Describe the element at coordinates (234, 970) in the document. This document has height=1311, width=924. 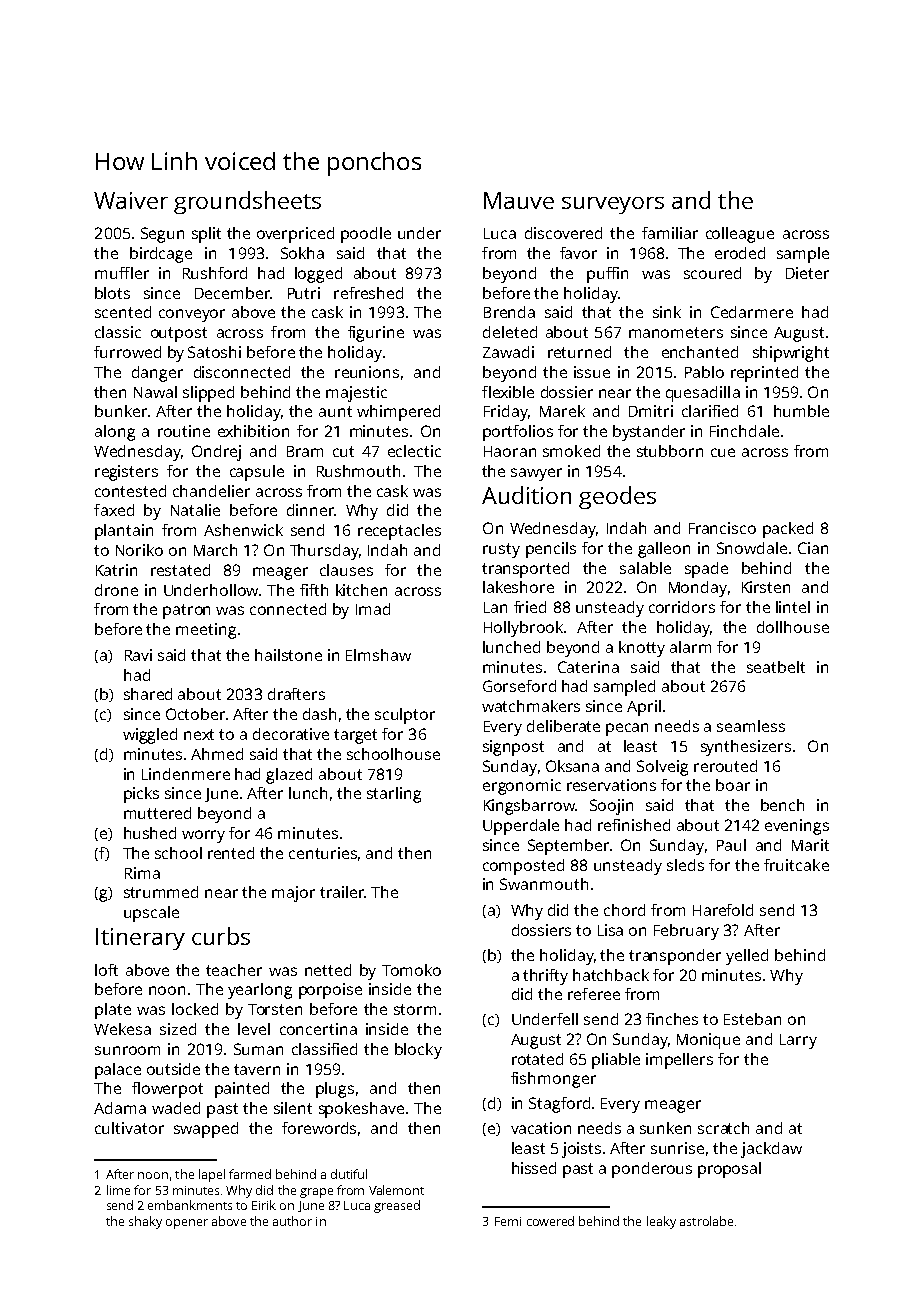
I see `teacher` at that location.
